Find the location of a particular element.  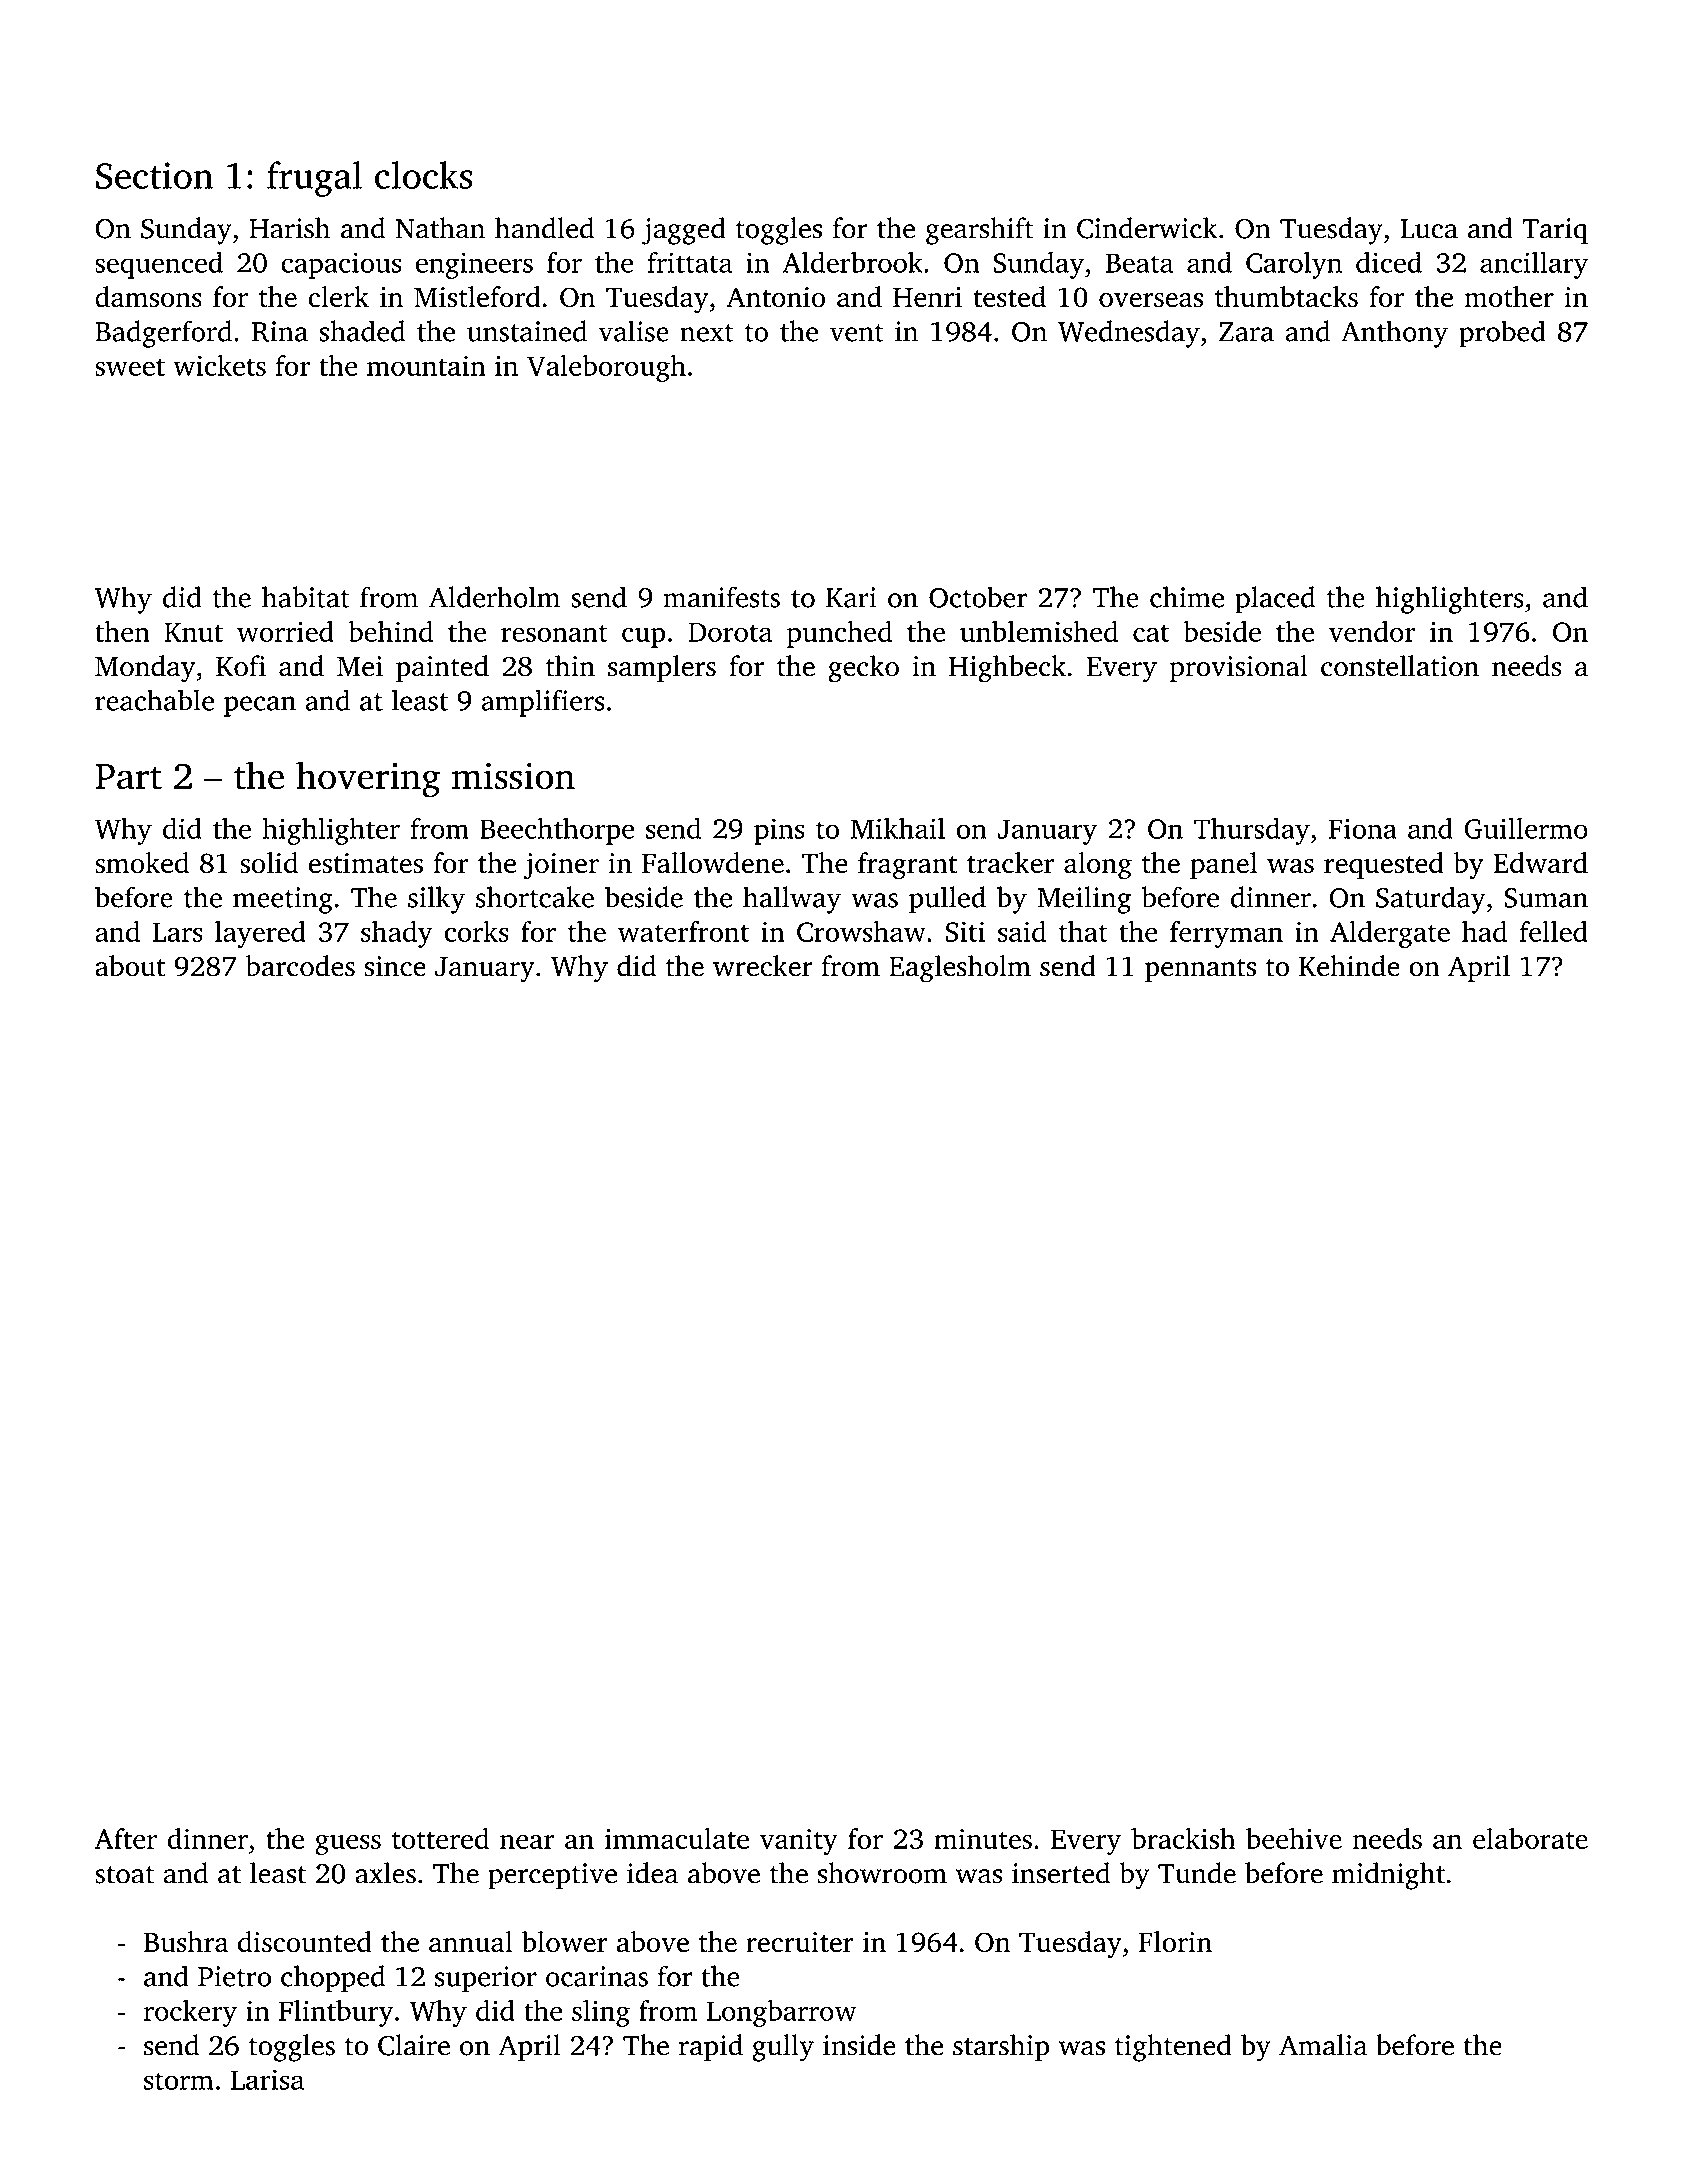

barcodes is located at coordinates (300, 966).
